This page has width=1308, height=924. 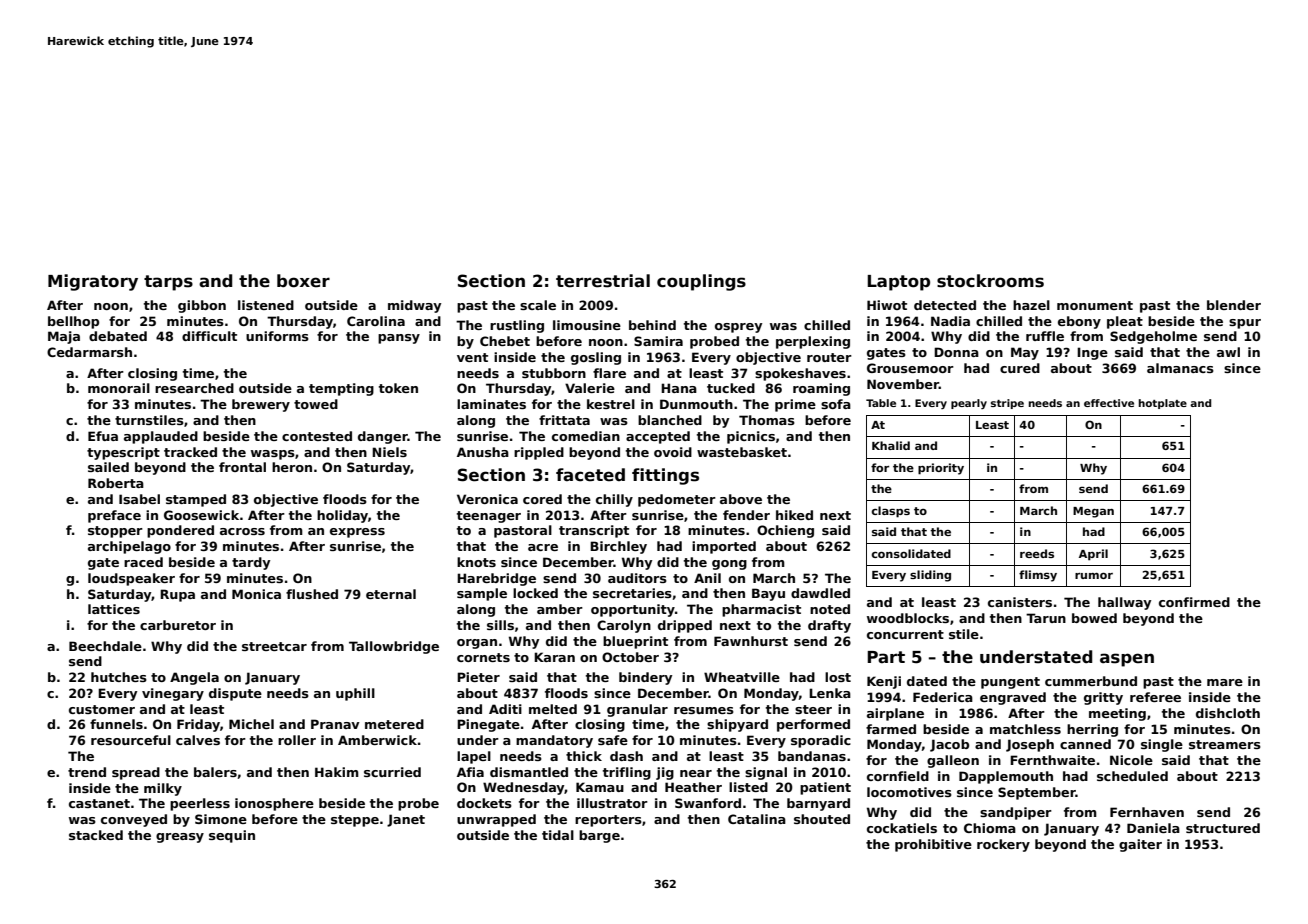 What do you see at coordinates (990, 281) in the page?
I see `stockrooms` at bounding box center [990, 281].
